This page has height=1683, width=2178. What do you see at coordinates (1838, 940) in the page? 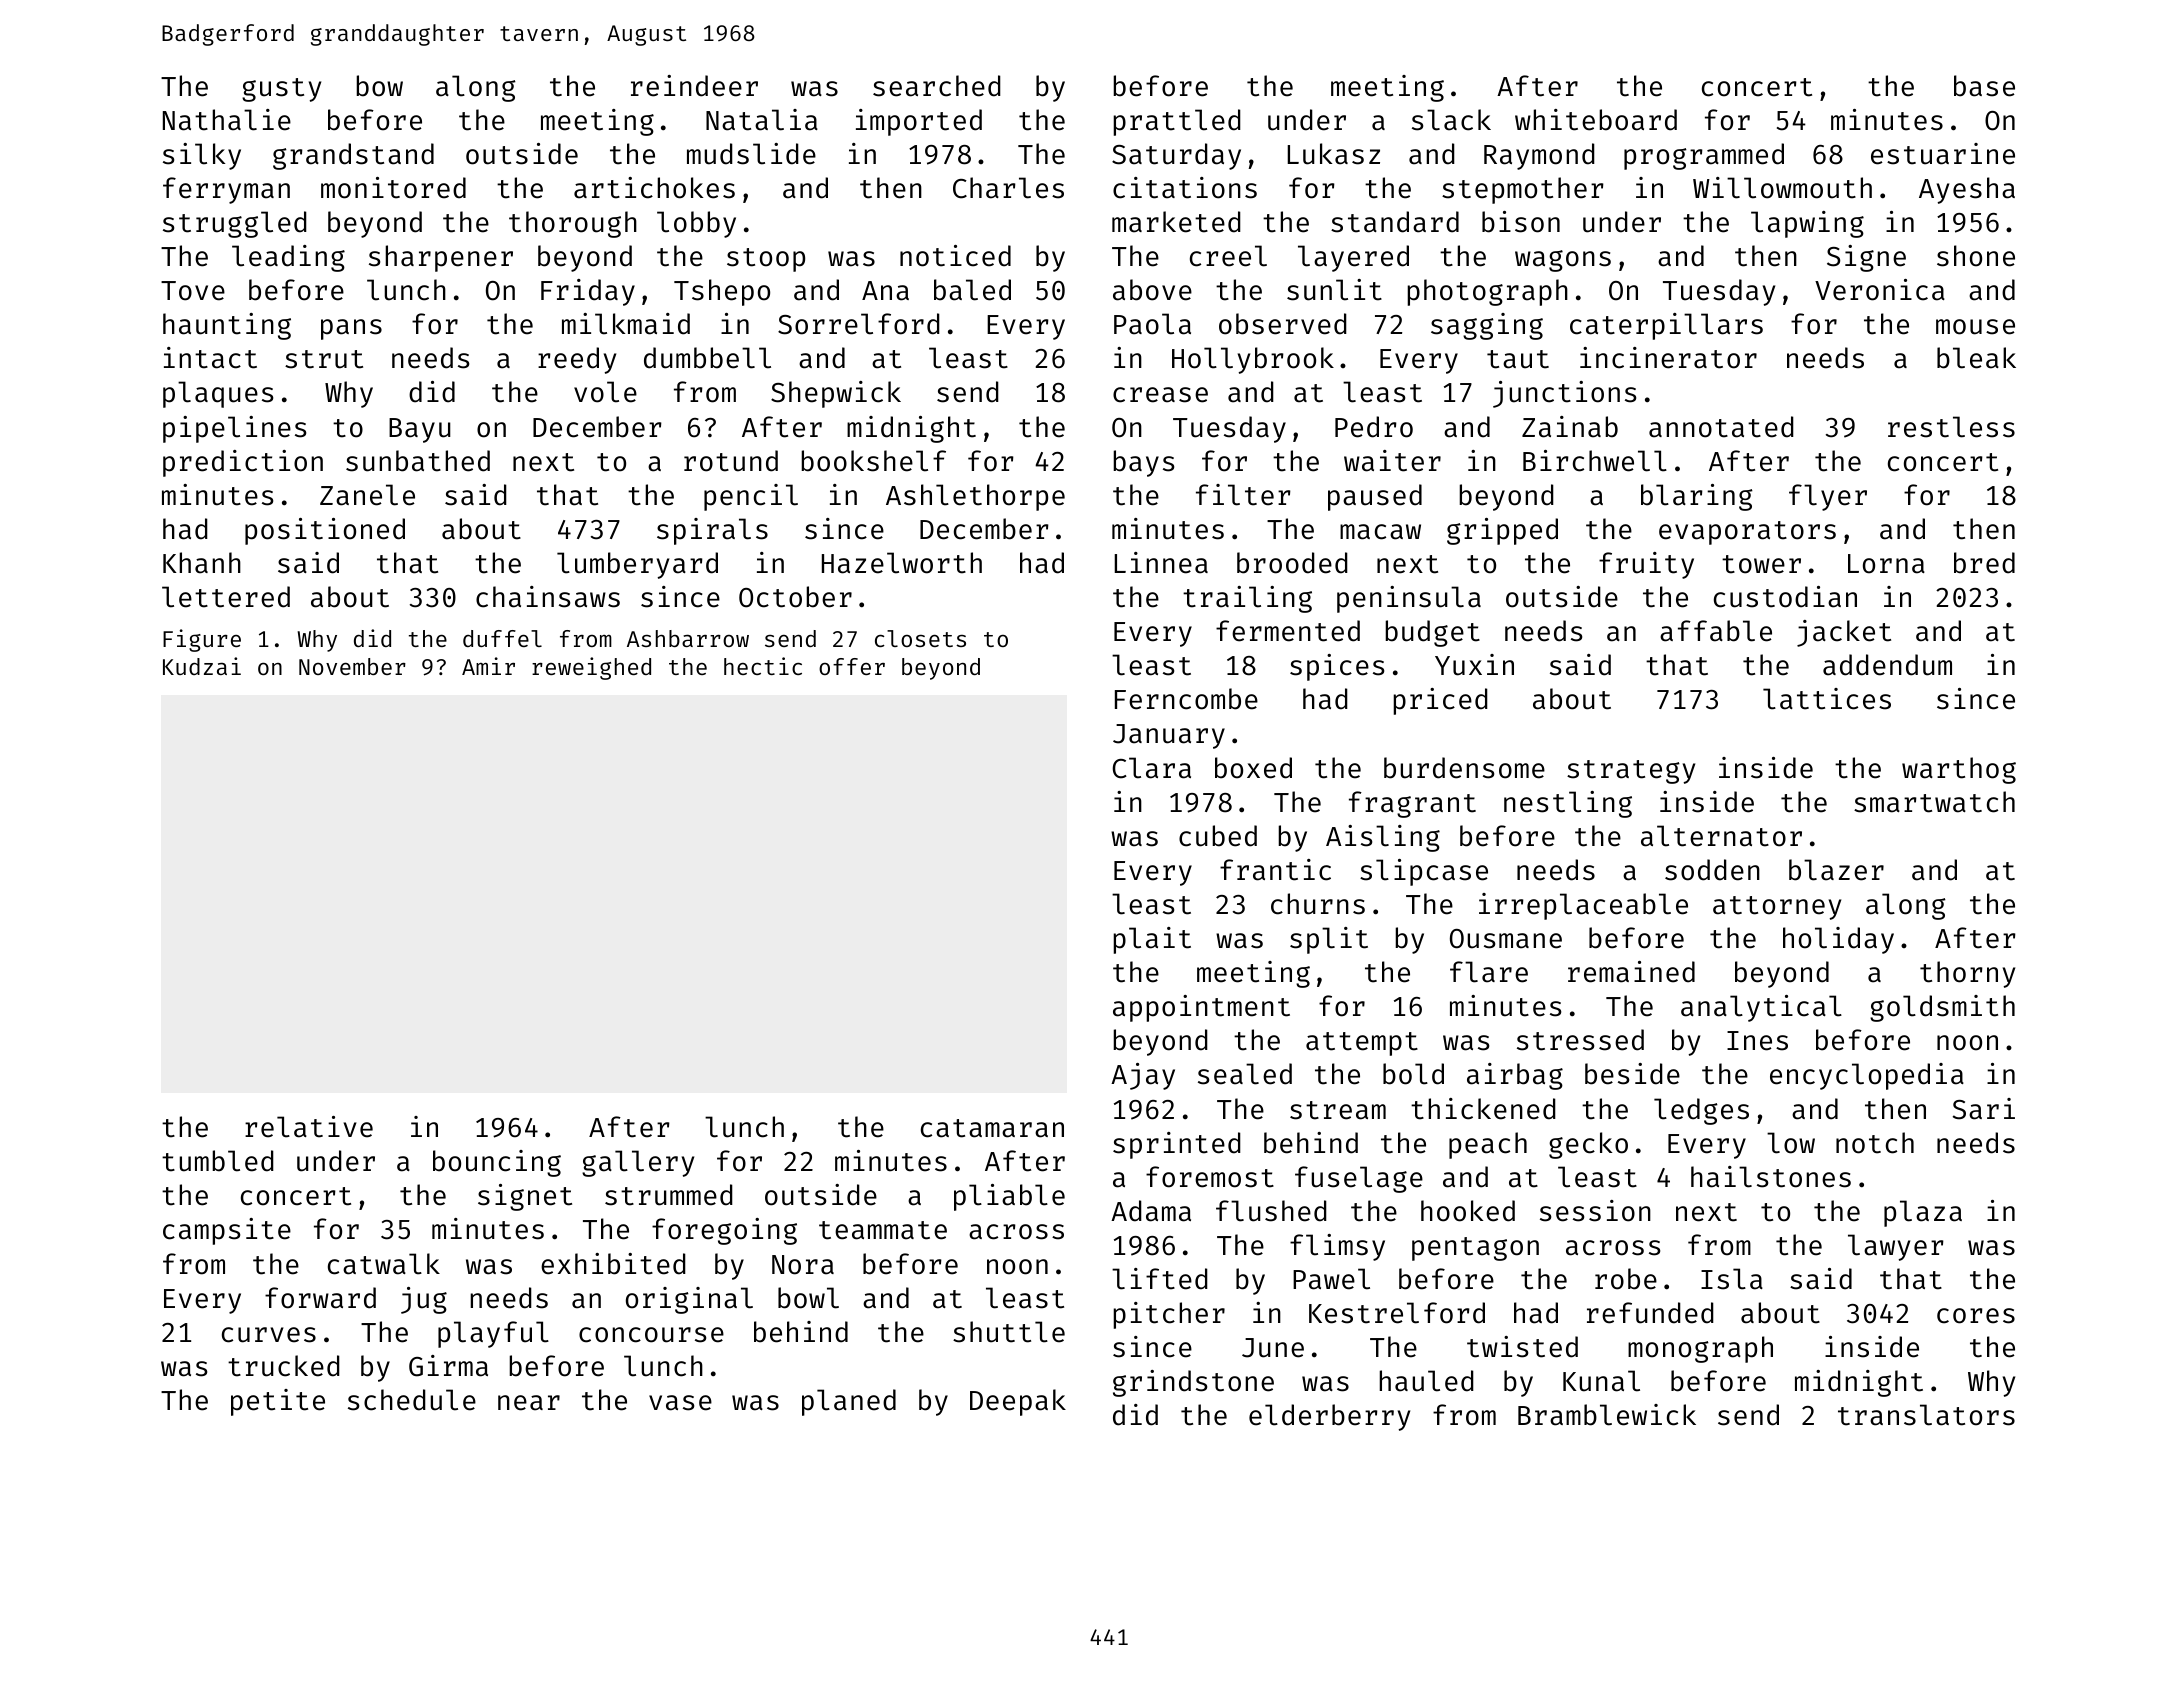
I see `holiday` at bounding box center [1838, 940].
